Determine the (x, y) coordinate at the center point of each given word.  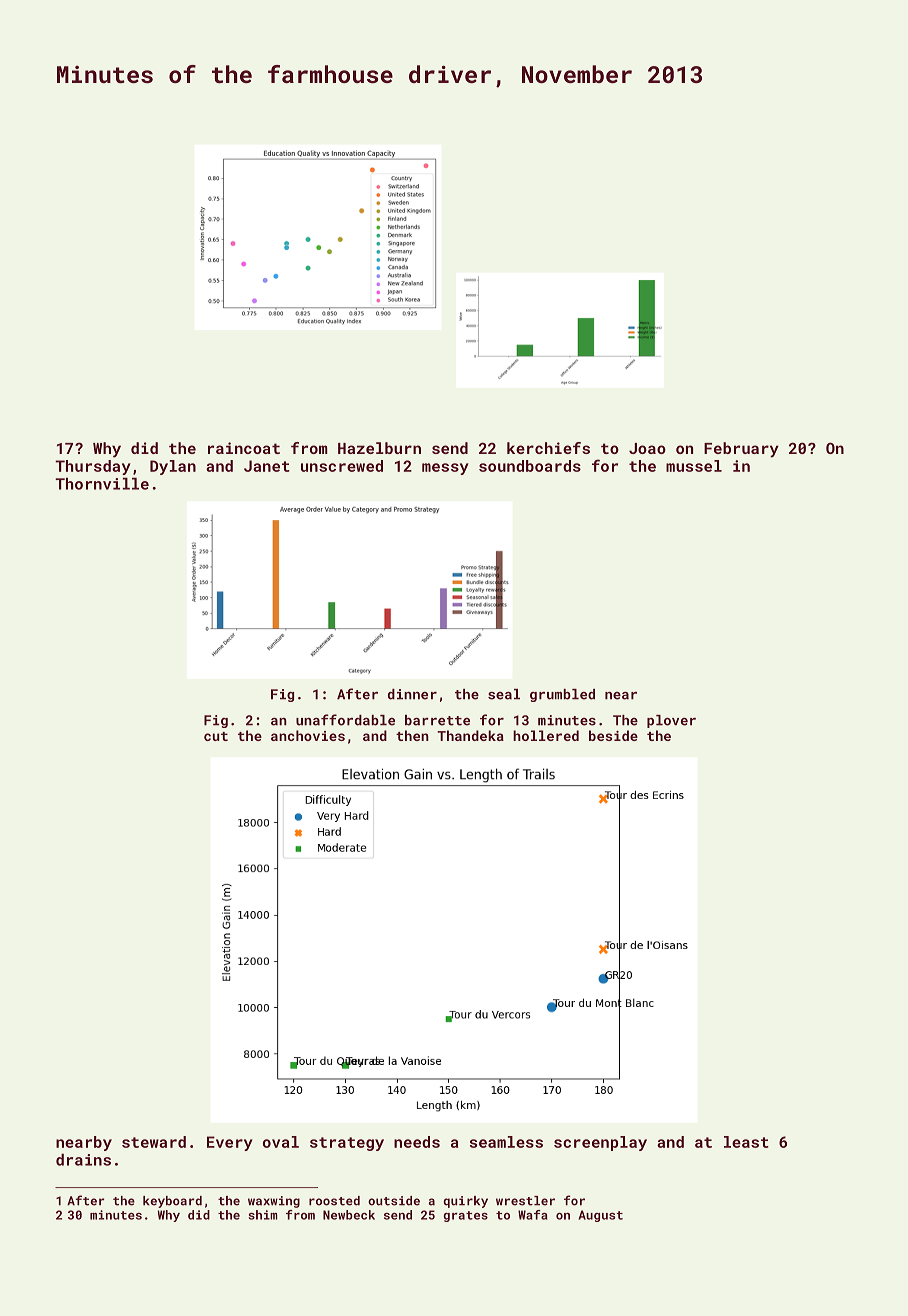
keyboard (172, 1202)
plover (671, 721)
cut (216, 736)
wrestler (525, 1201)
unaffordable (345, 720)
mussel (694, 466)
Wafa (533, 1215)
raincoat (244, 448)
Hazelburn (379, 448)
